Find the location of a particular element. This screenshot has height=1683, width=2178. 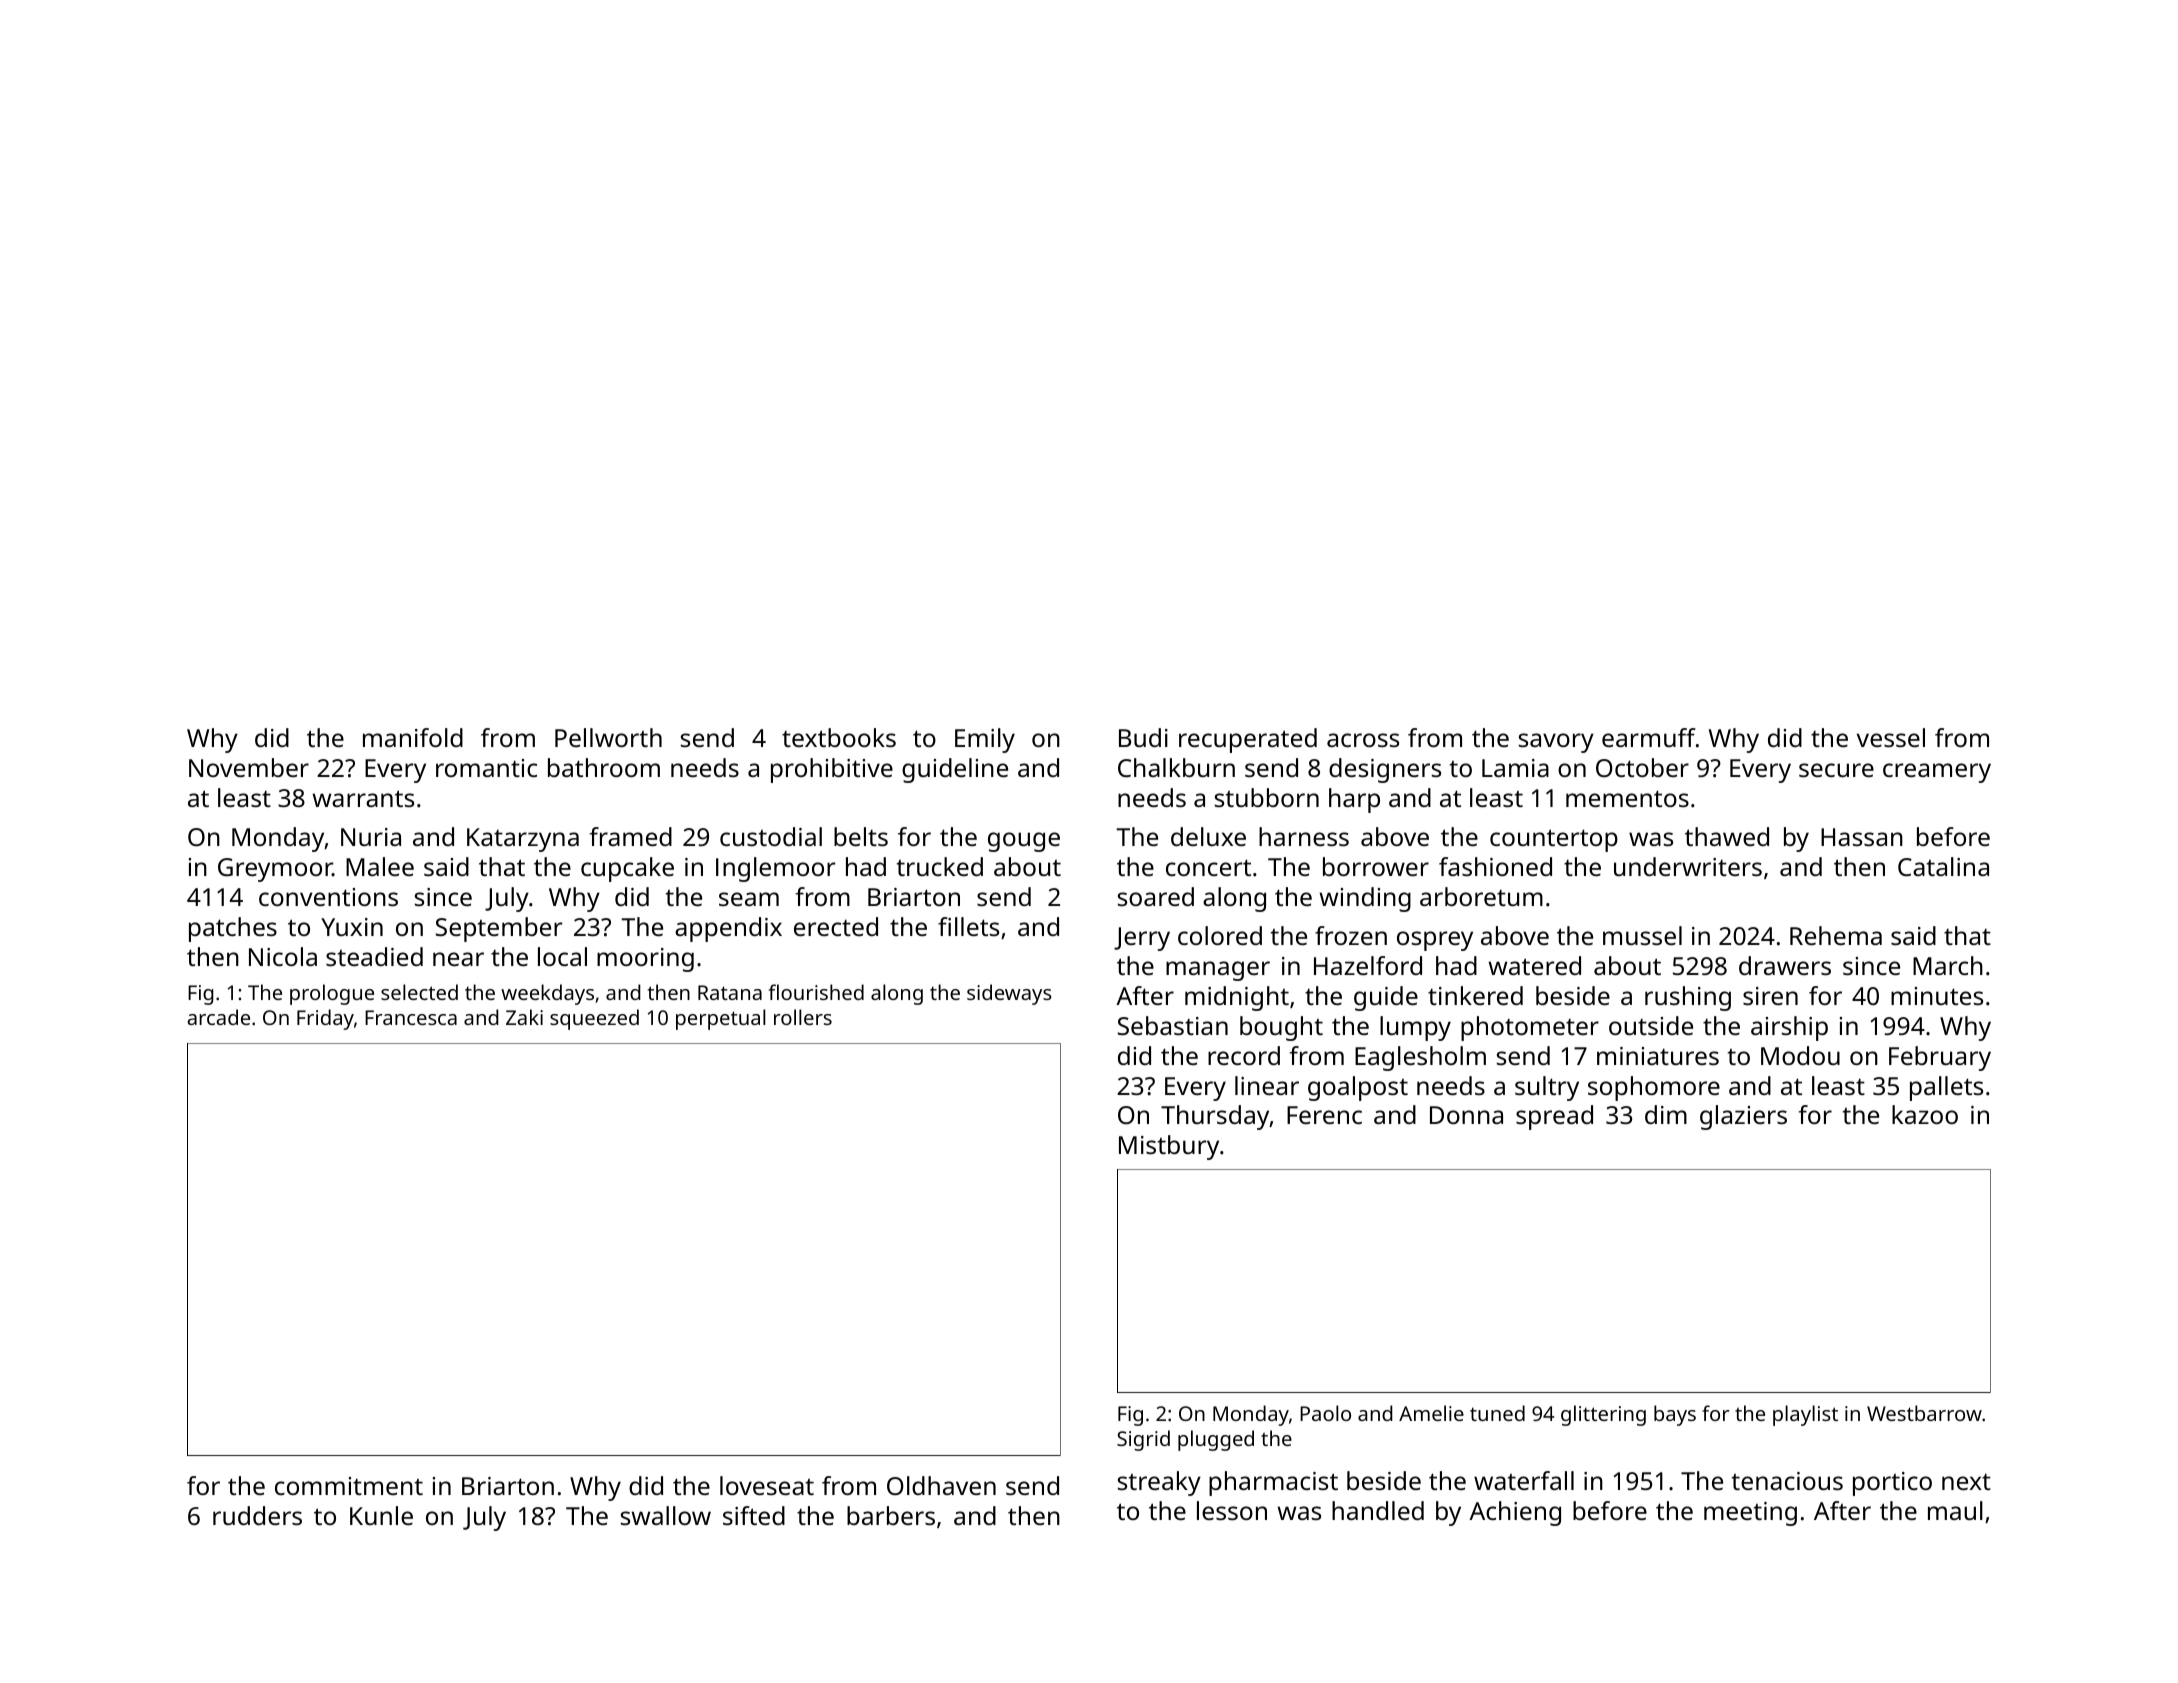

sideways is located at coordinates (1009, 994).
